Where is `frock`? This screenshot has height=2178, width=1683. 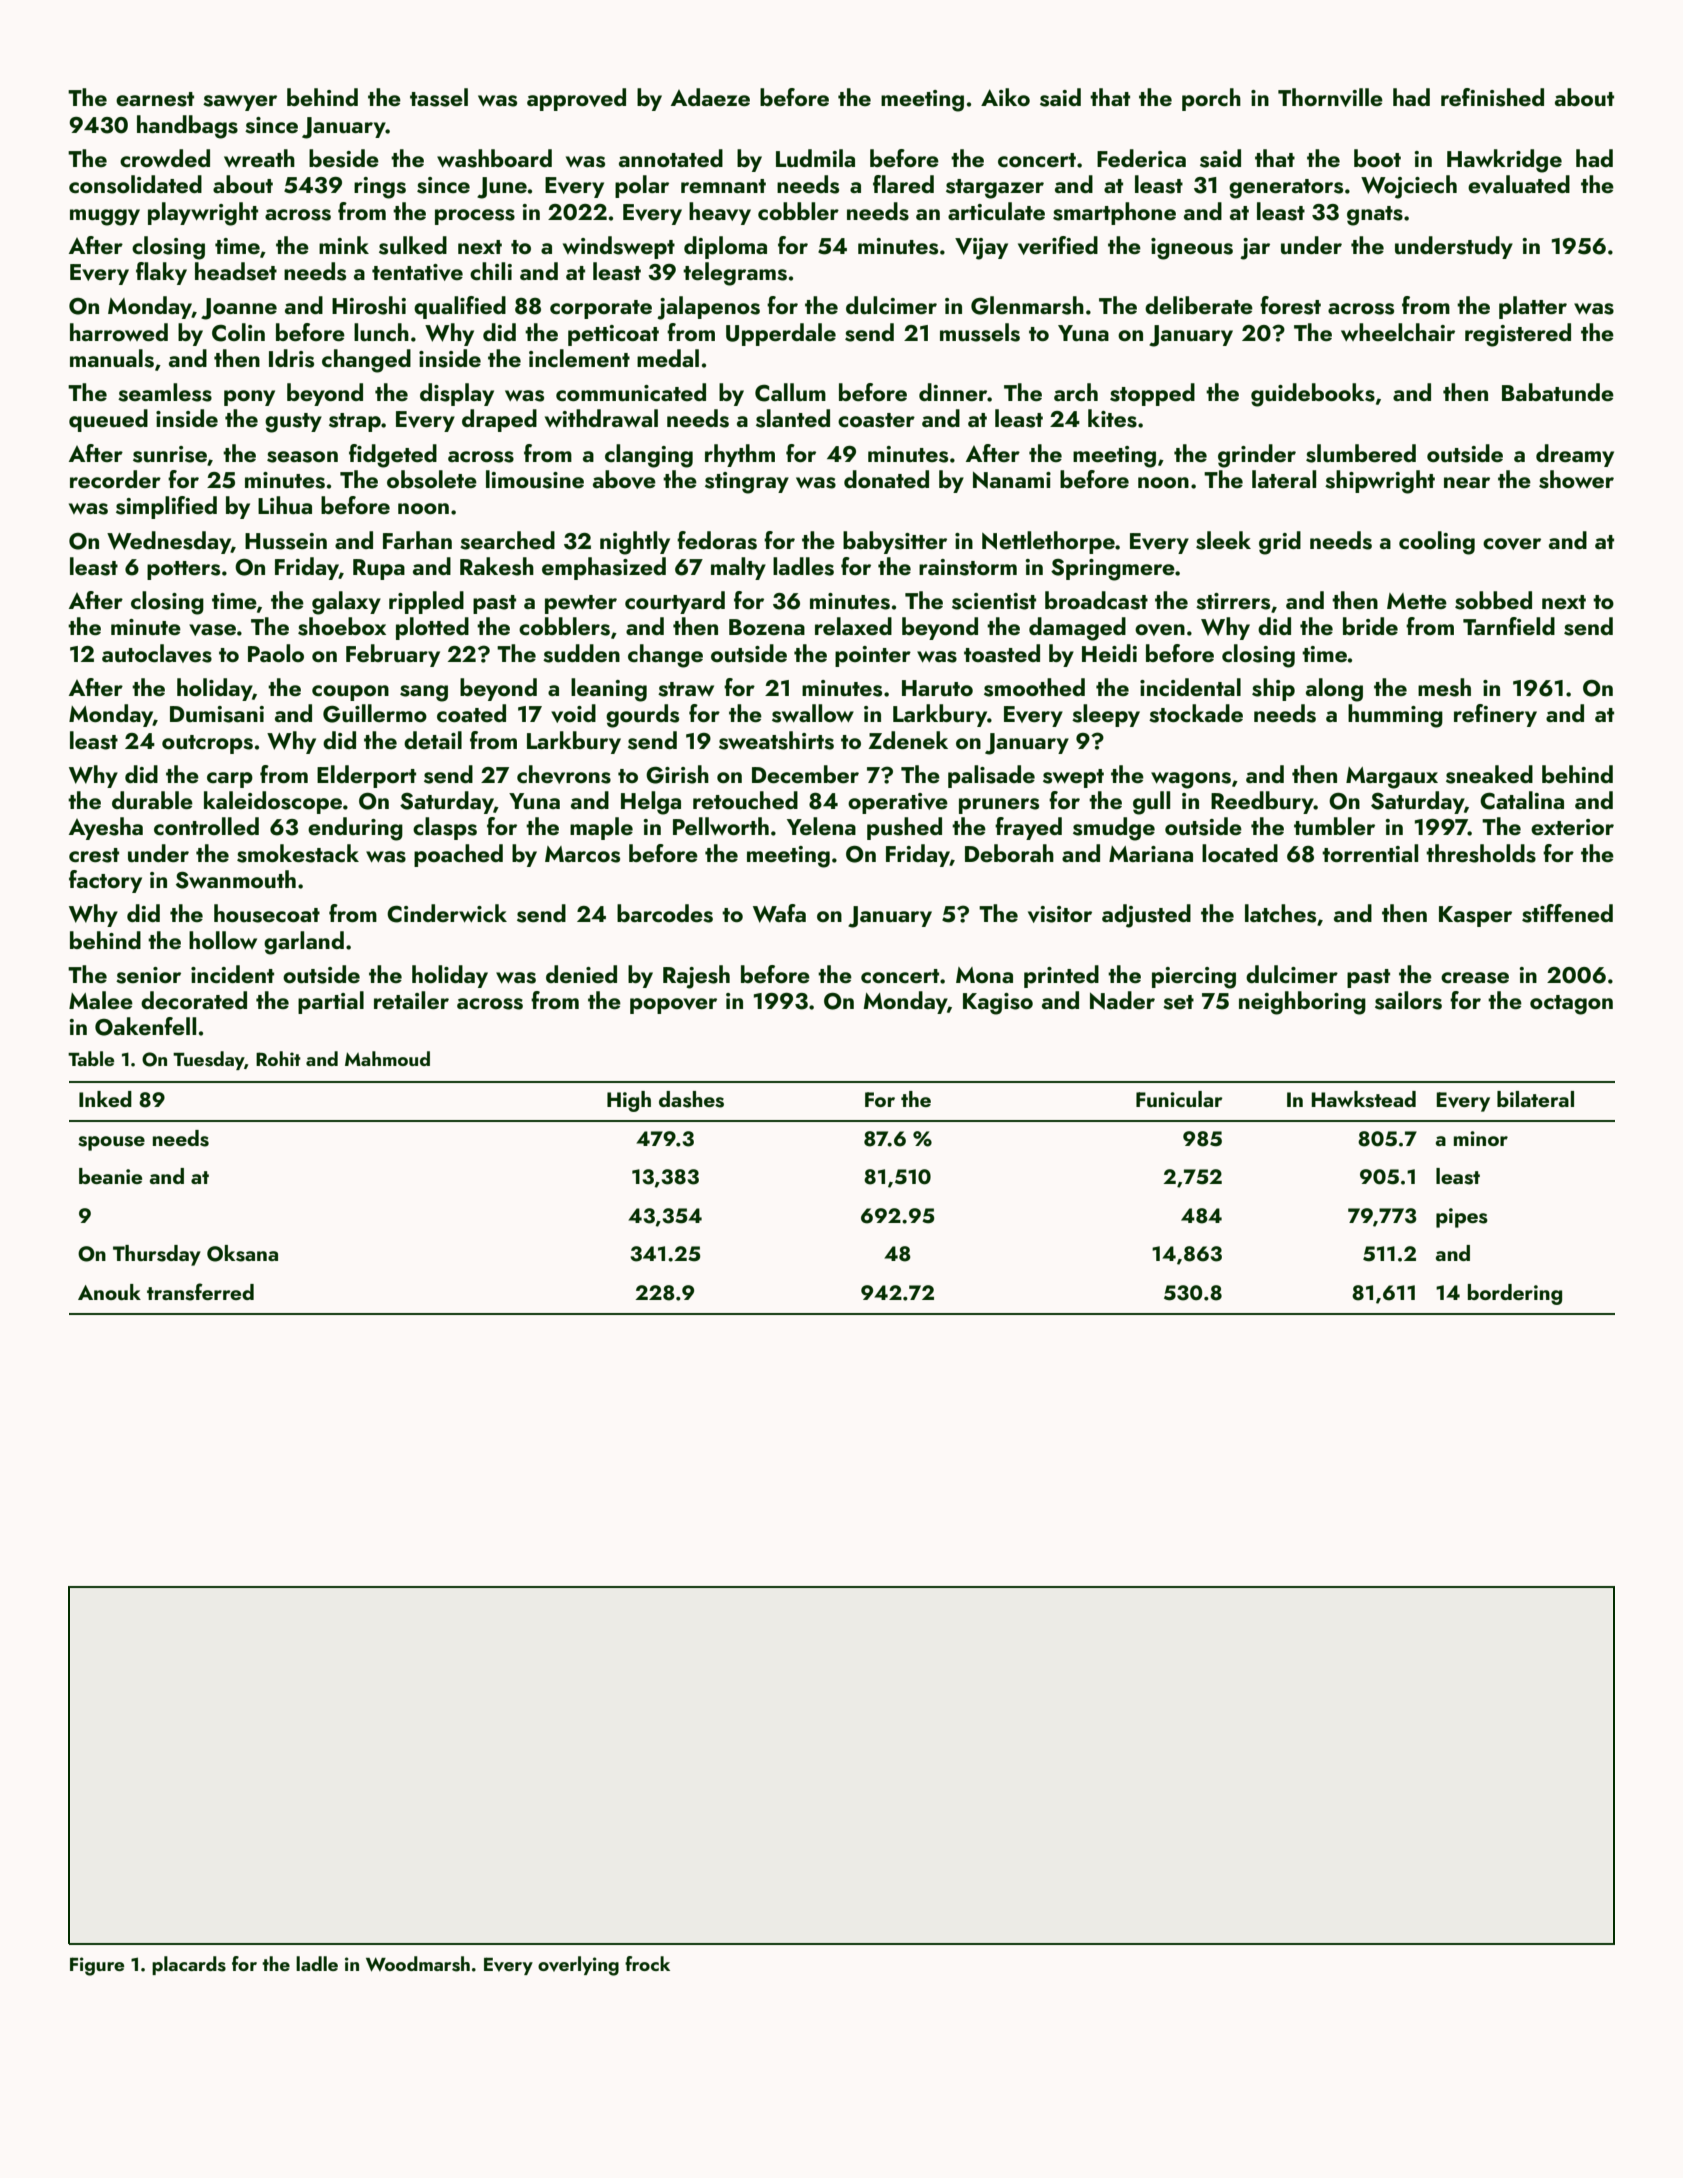 frock is located at coordinates (647, 1963).
